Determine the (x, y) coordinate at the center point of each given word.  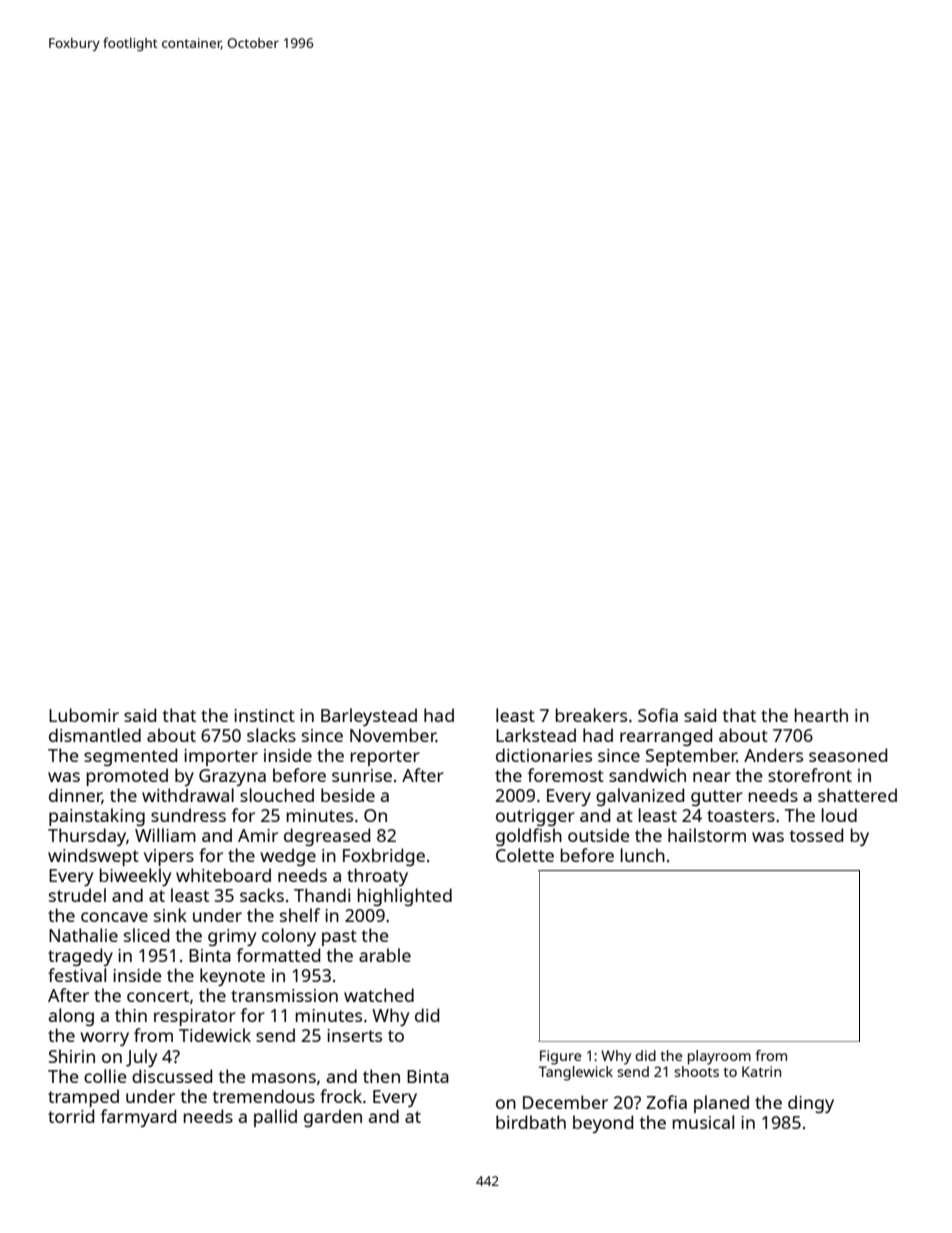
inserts (354, 1035)
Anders (773, 755)
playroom (719, 1057)
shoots (696, 1071)
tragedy (80, 957)
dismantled (95, 735)
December (565, 1102)
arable (385, 955)
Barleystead (369, 717)
